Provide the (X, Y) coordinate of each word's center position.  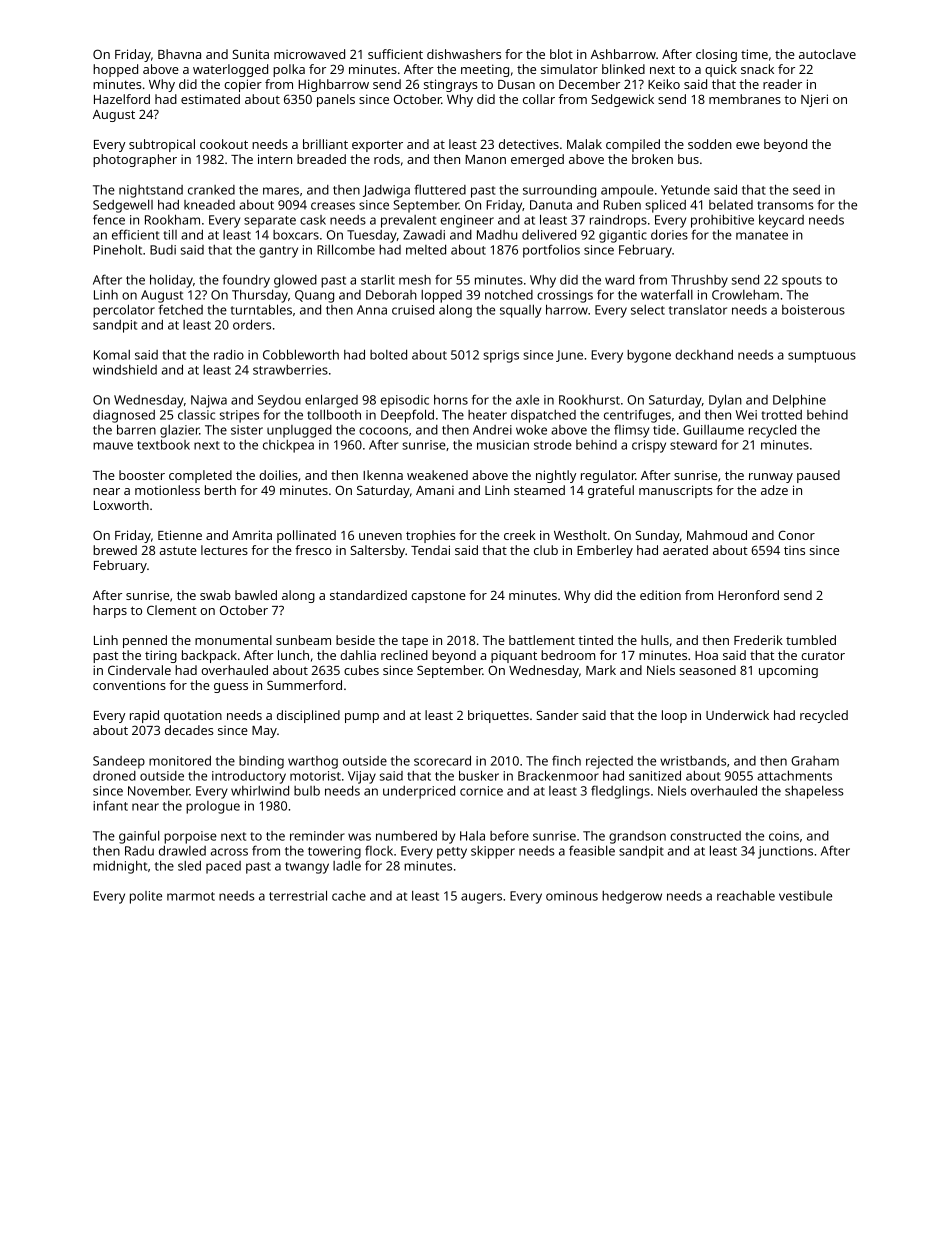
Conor (796, 535)
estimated (210, 99)
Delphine (799, 401)
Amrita (252, 535)
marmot (191, 896)
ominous (572, 896)
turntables (261, 309)
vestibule (805, 896)
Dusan (516, 84)
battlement (542, 640)
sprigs (501, 356)
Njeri (814, 100)
